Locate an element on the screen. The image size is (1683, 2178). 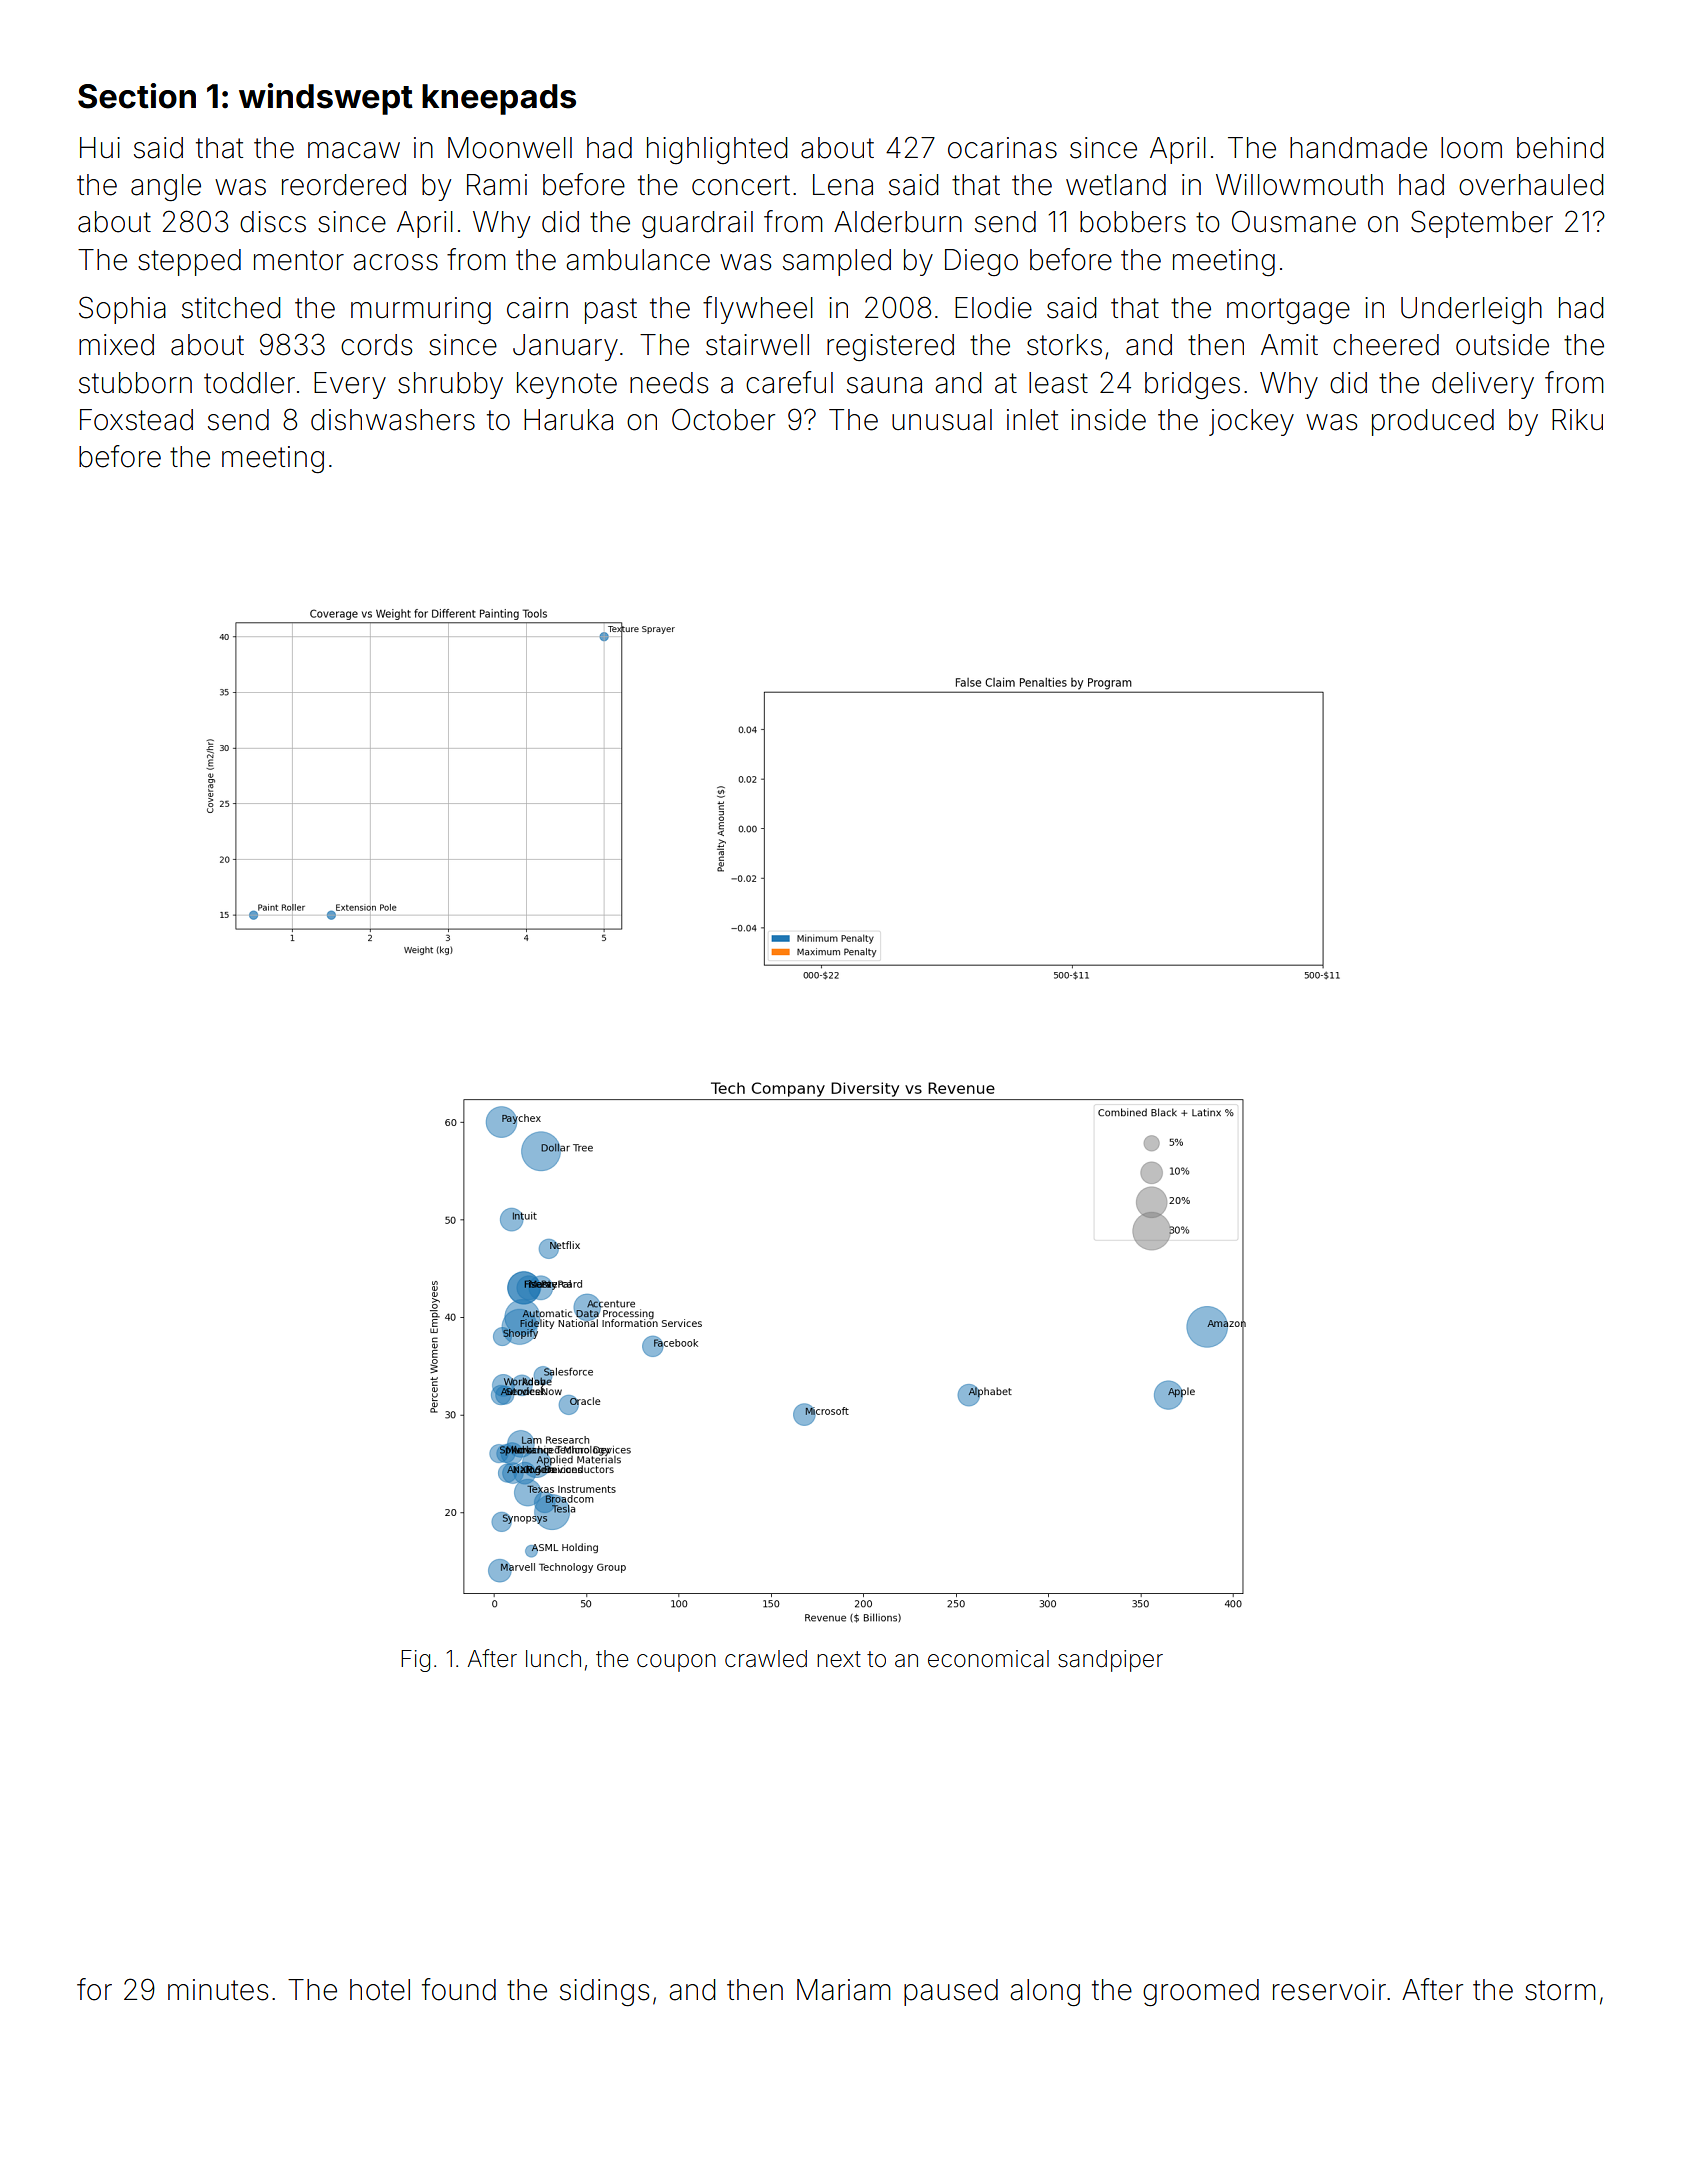
Mariam is located at coordinates (844, 1990).
